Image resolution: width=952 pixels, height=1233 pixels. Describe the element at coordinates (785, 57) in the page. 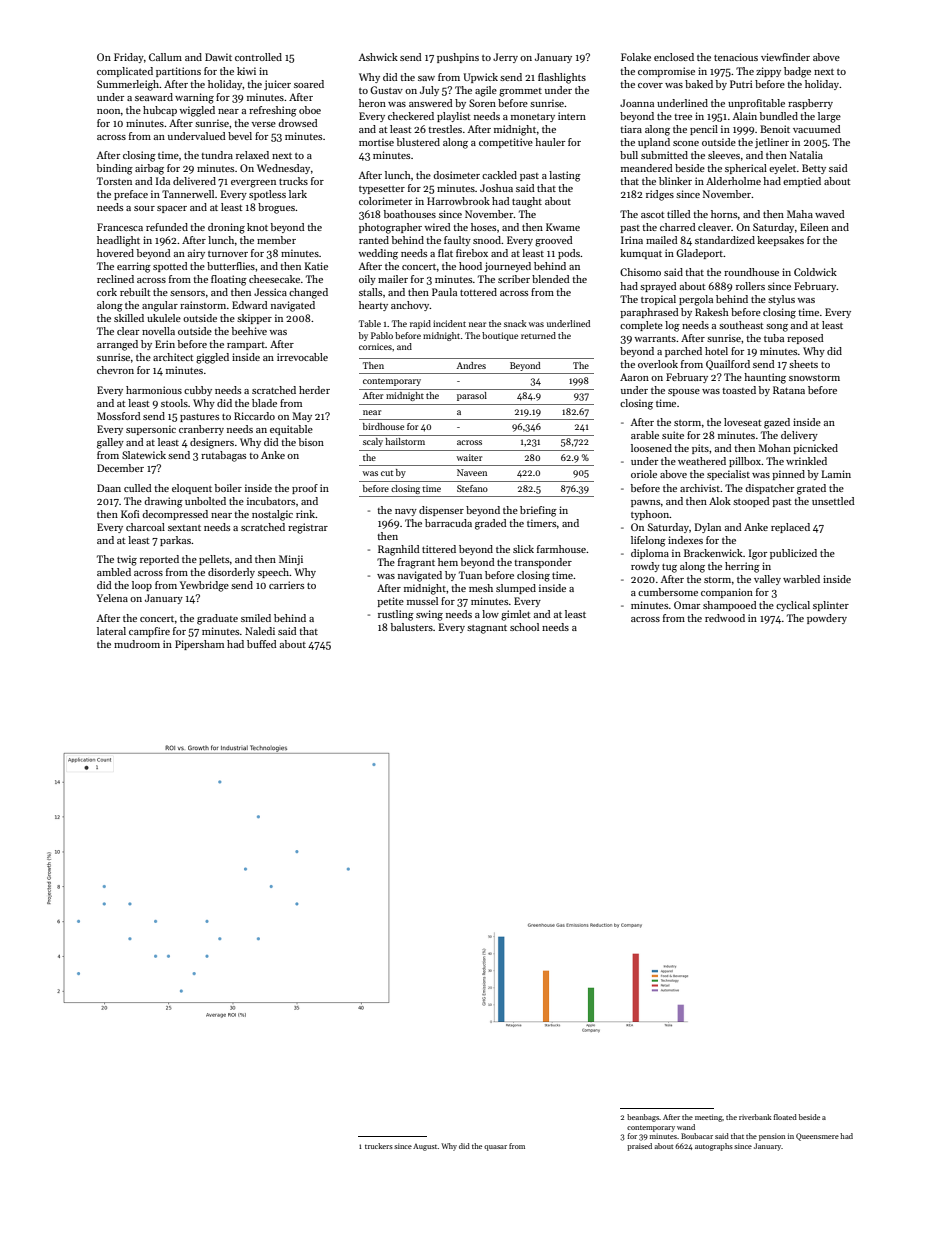

I see `viewfinder` at that location.
